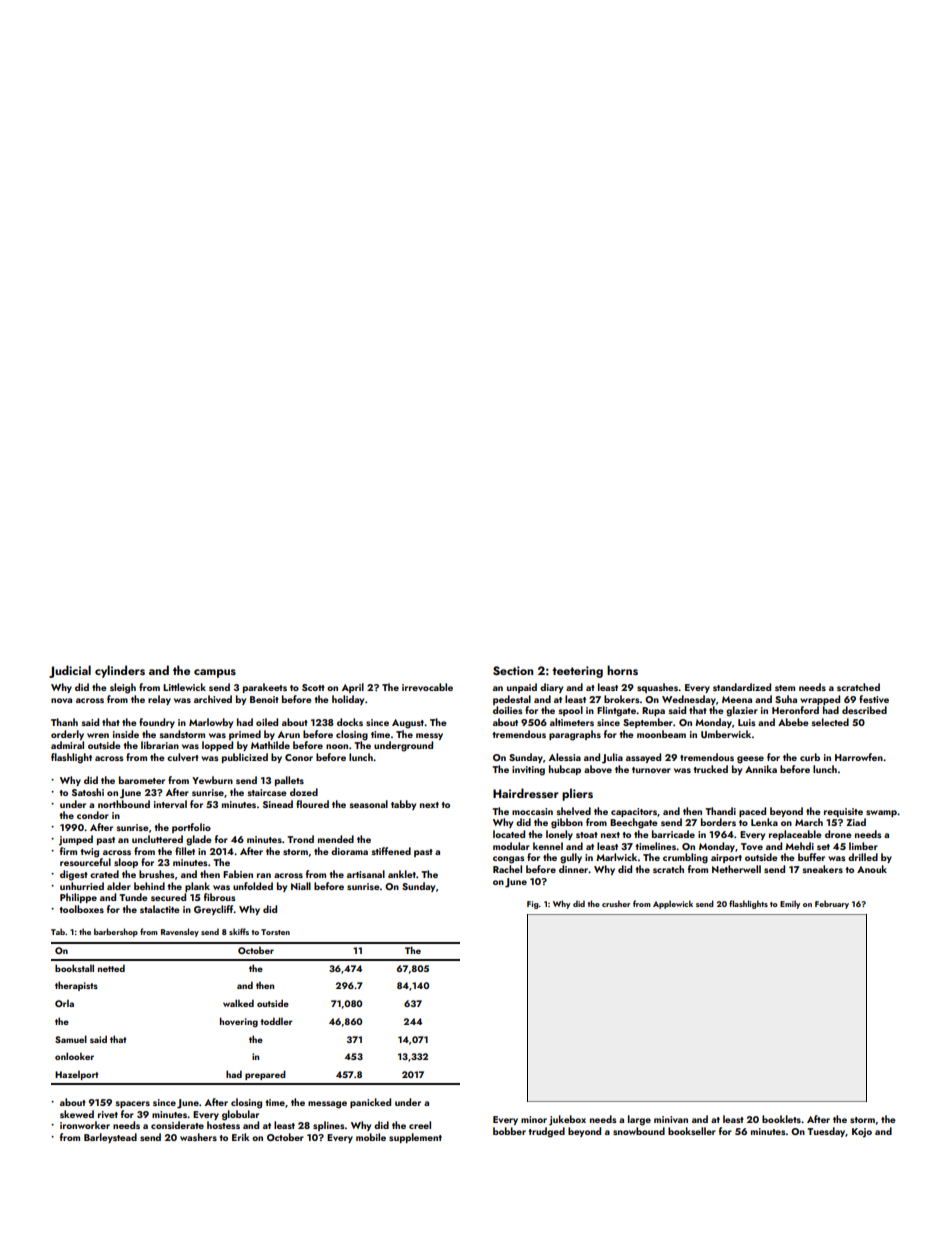 The image size is (952, 1233). I want to click on Section, so click(513, 671).
